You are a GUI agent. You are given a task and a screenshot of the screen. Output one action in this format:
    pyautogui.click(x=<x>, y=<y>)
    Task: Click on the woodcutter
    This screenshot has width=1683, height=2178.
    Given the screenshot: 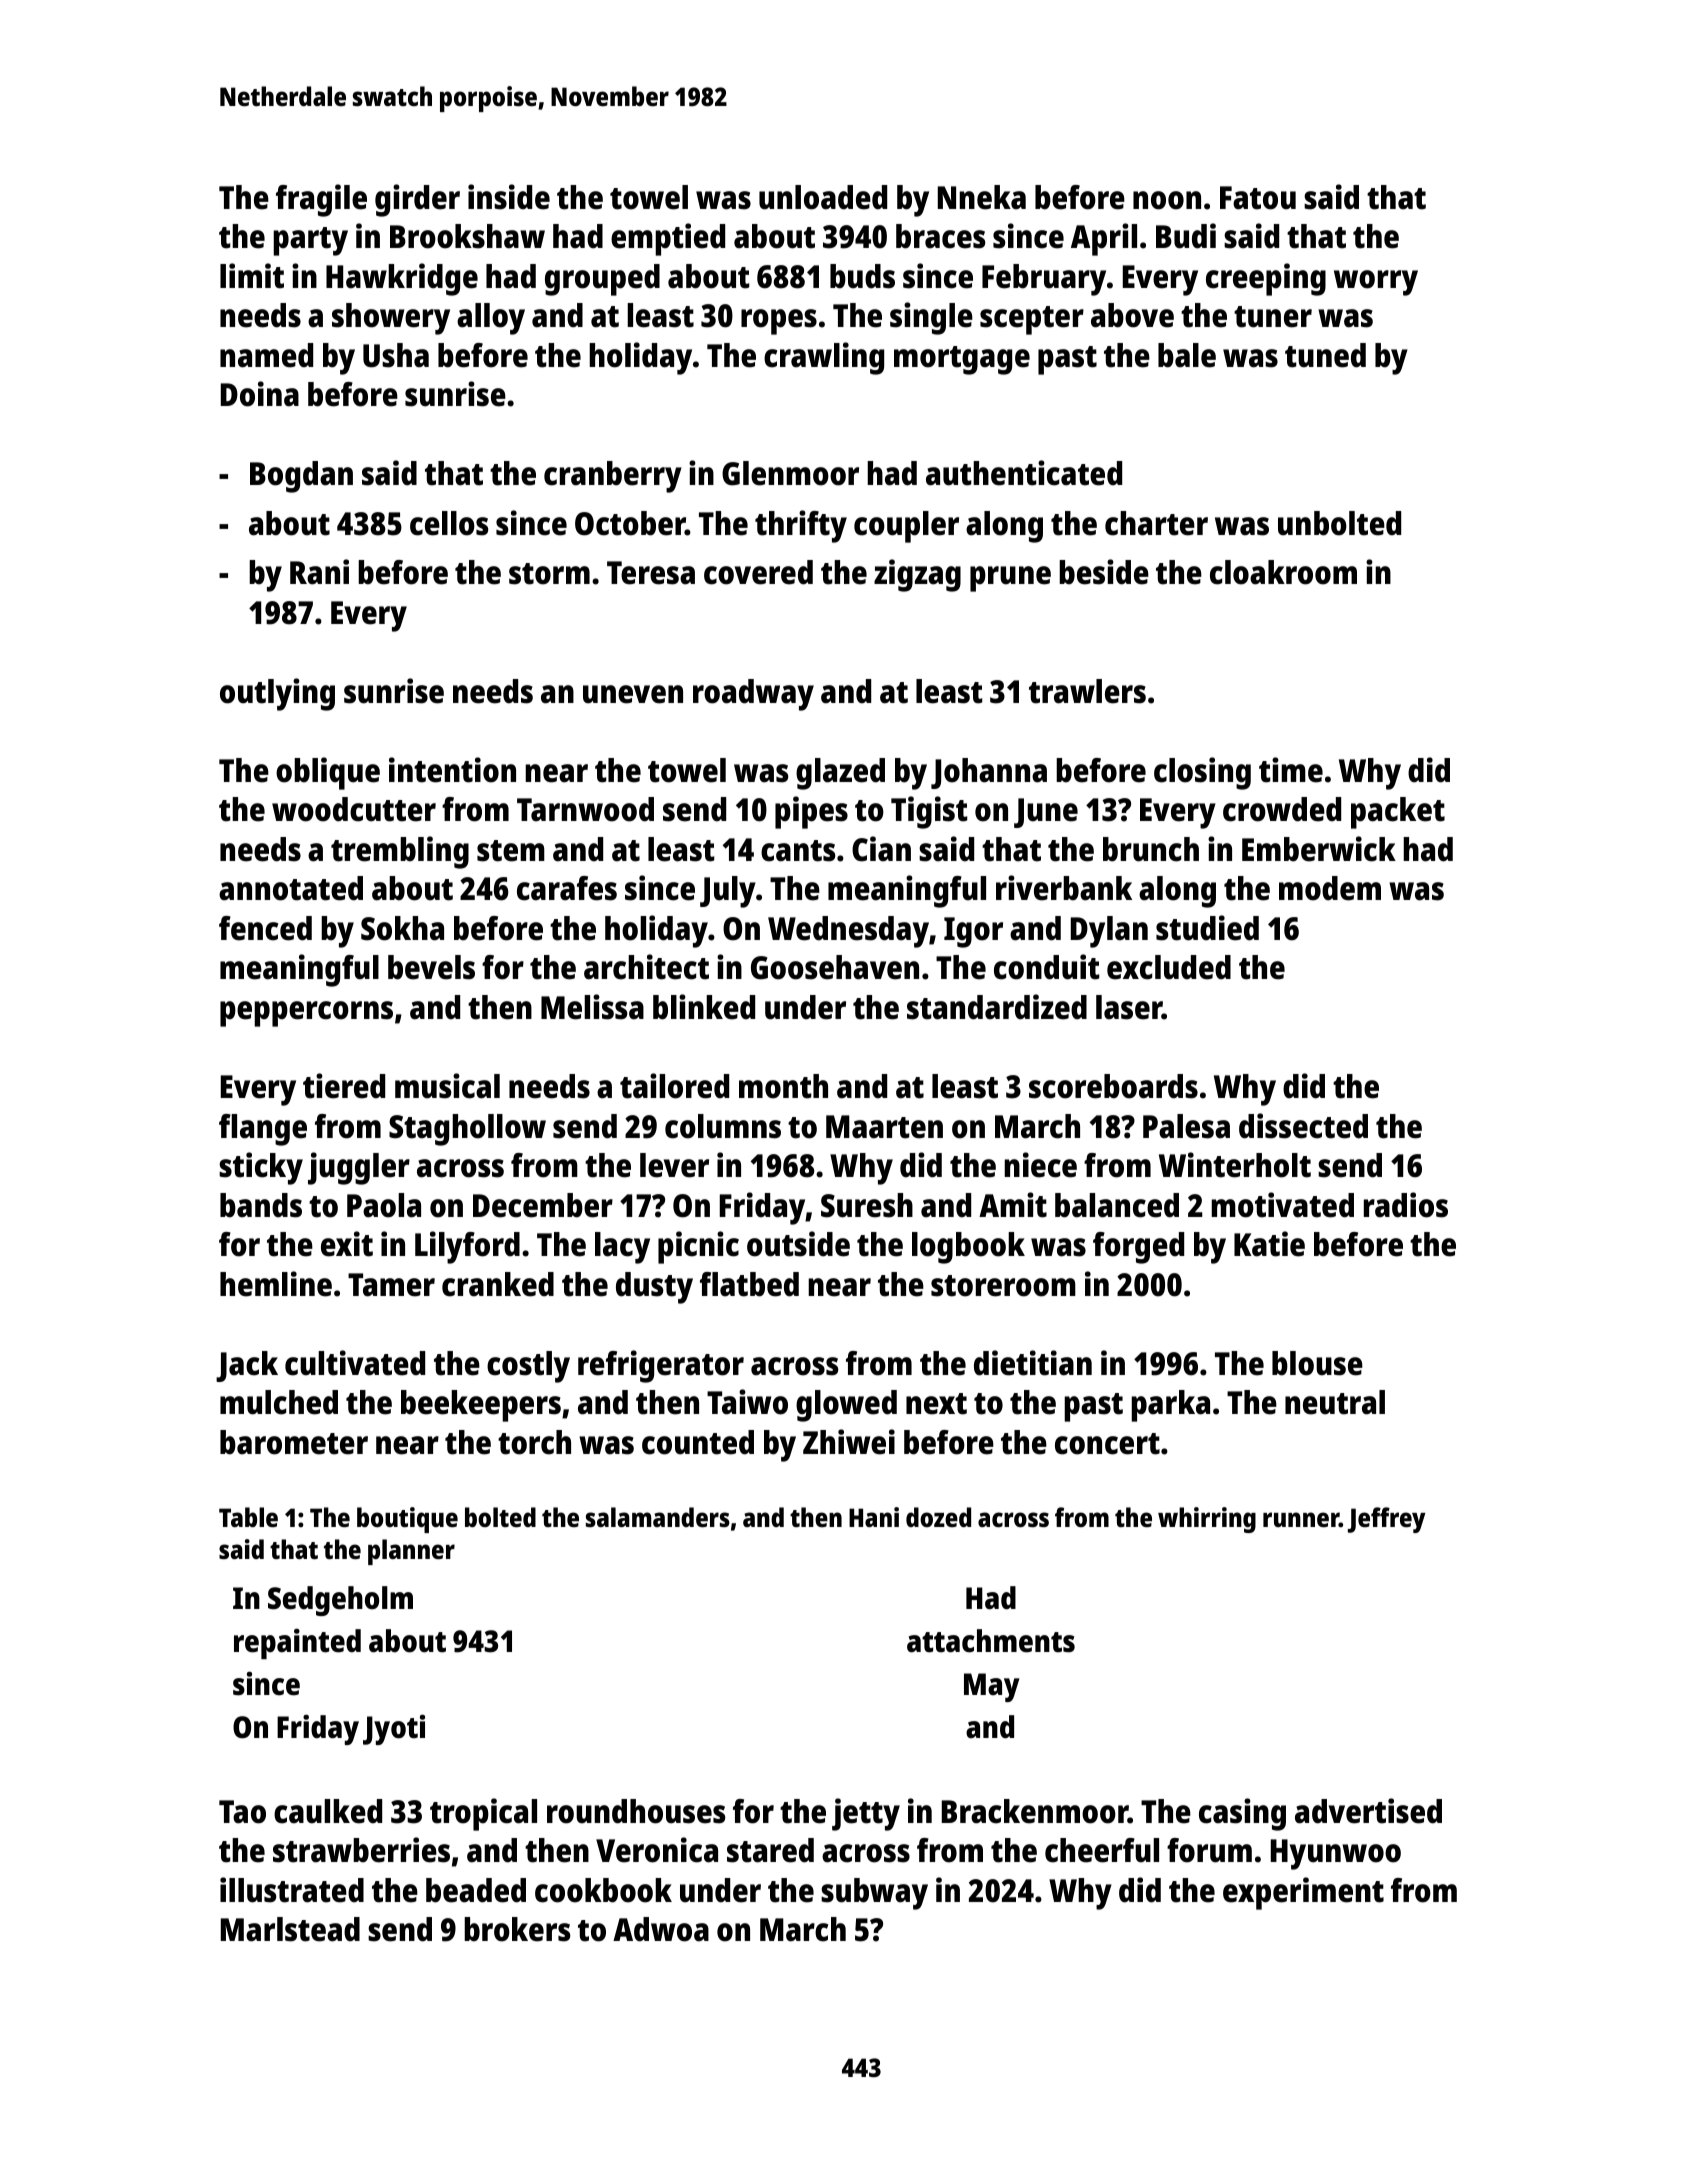 What is the action you would take?
    pyautogui.click(x=354, y=809)
